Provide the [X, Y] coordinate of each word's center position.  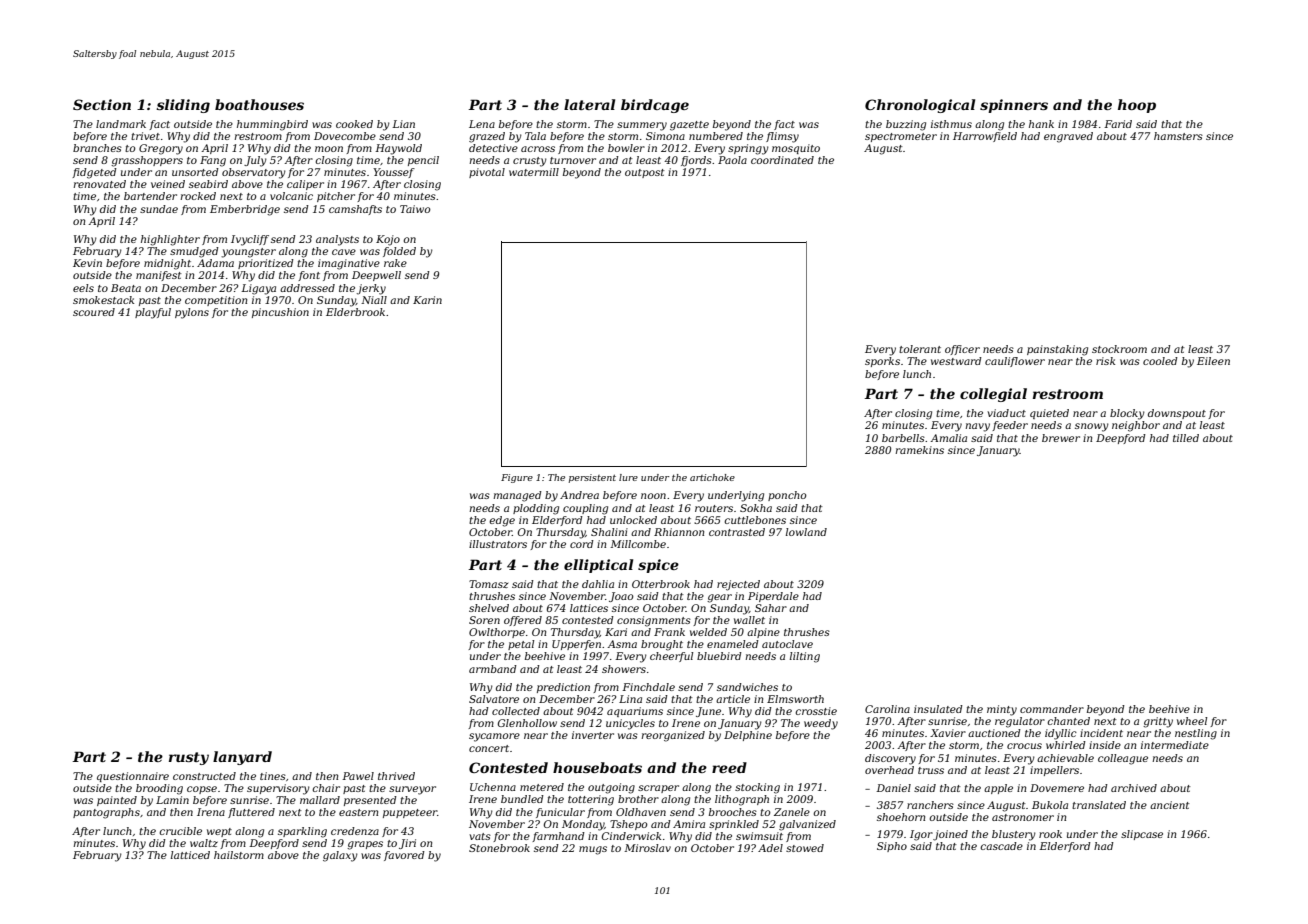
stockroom [1119, 349]
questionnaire [133, 777]
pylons [192, 313]
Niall [374, 300]
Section [102, 104]
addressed [307, 288]
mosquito [796, 149]
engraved [1068, 137]
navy [977, 427]
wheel [1192, 721]
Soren [484, 620]
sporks [882, 362]
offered [523, 621]
